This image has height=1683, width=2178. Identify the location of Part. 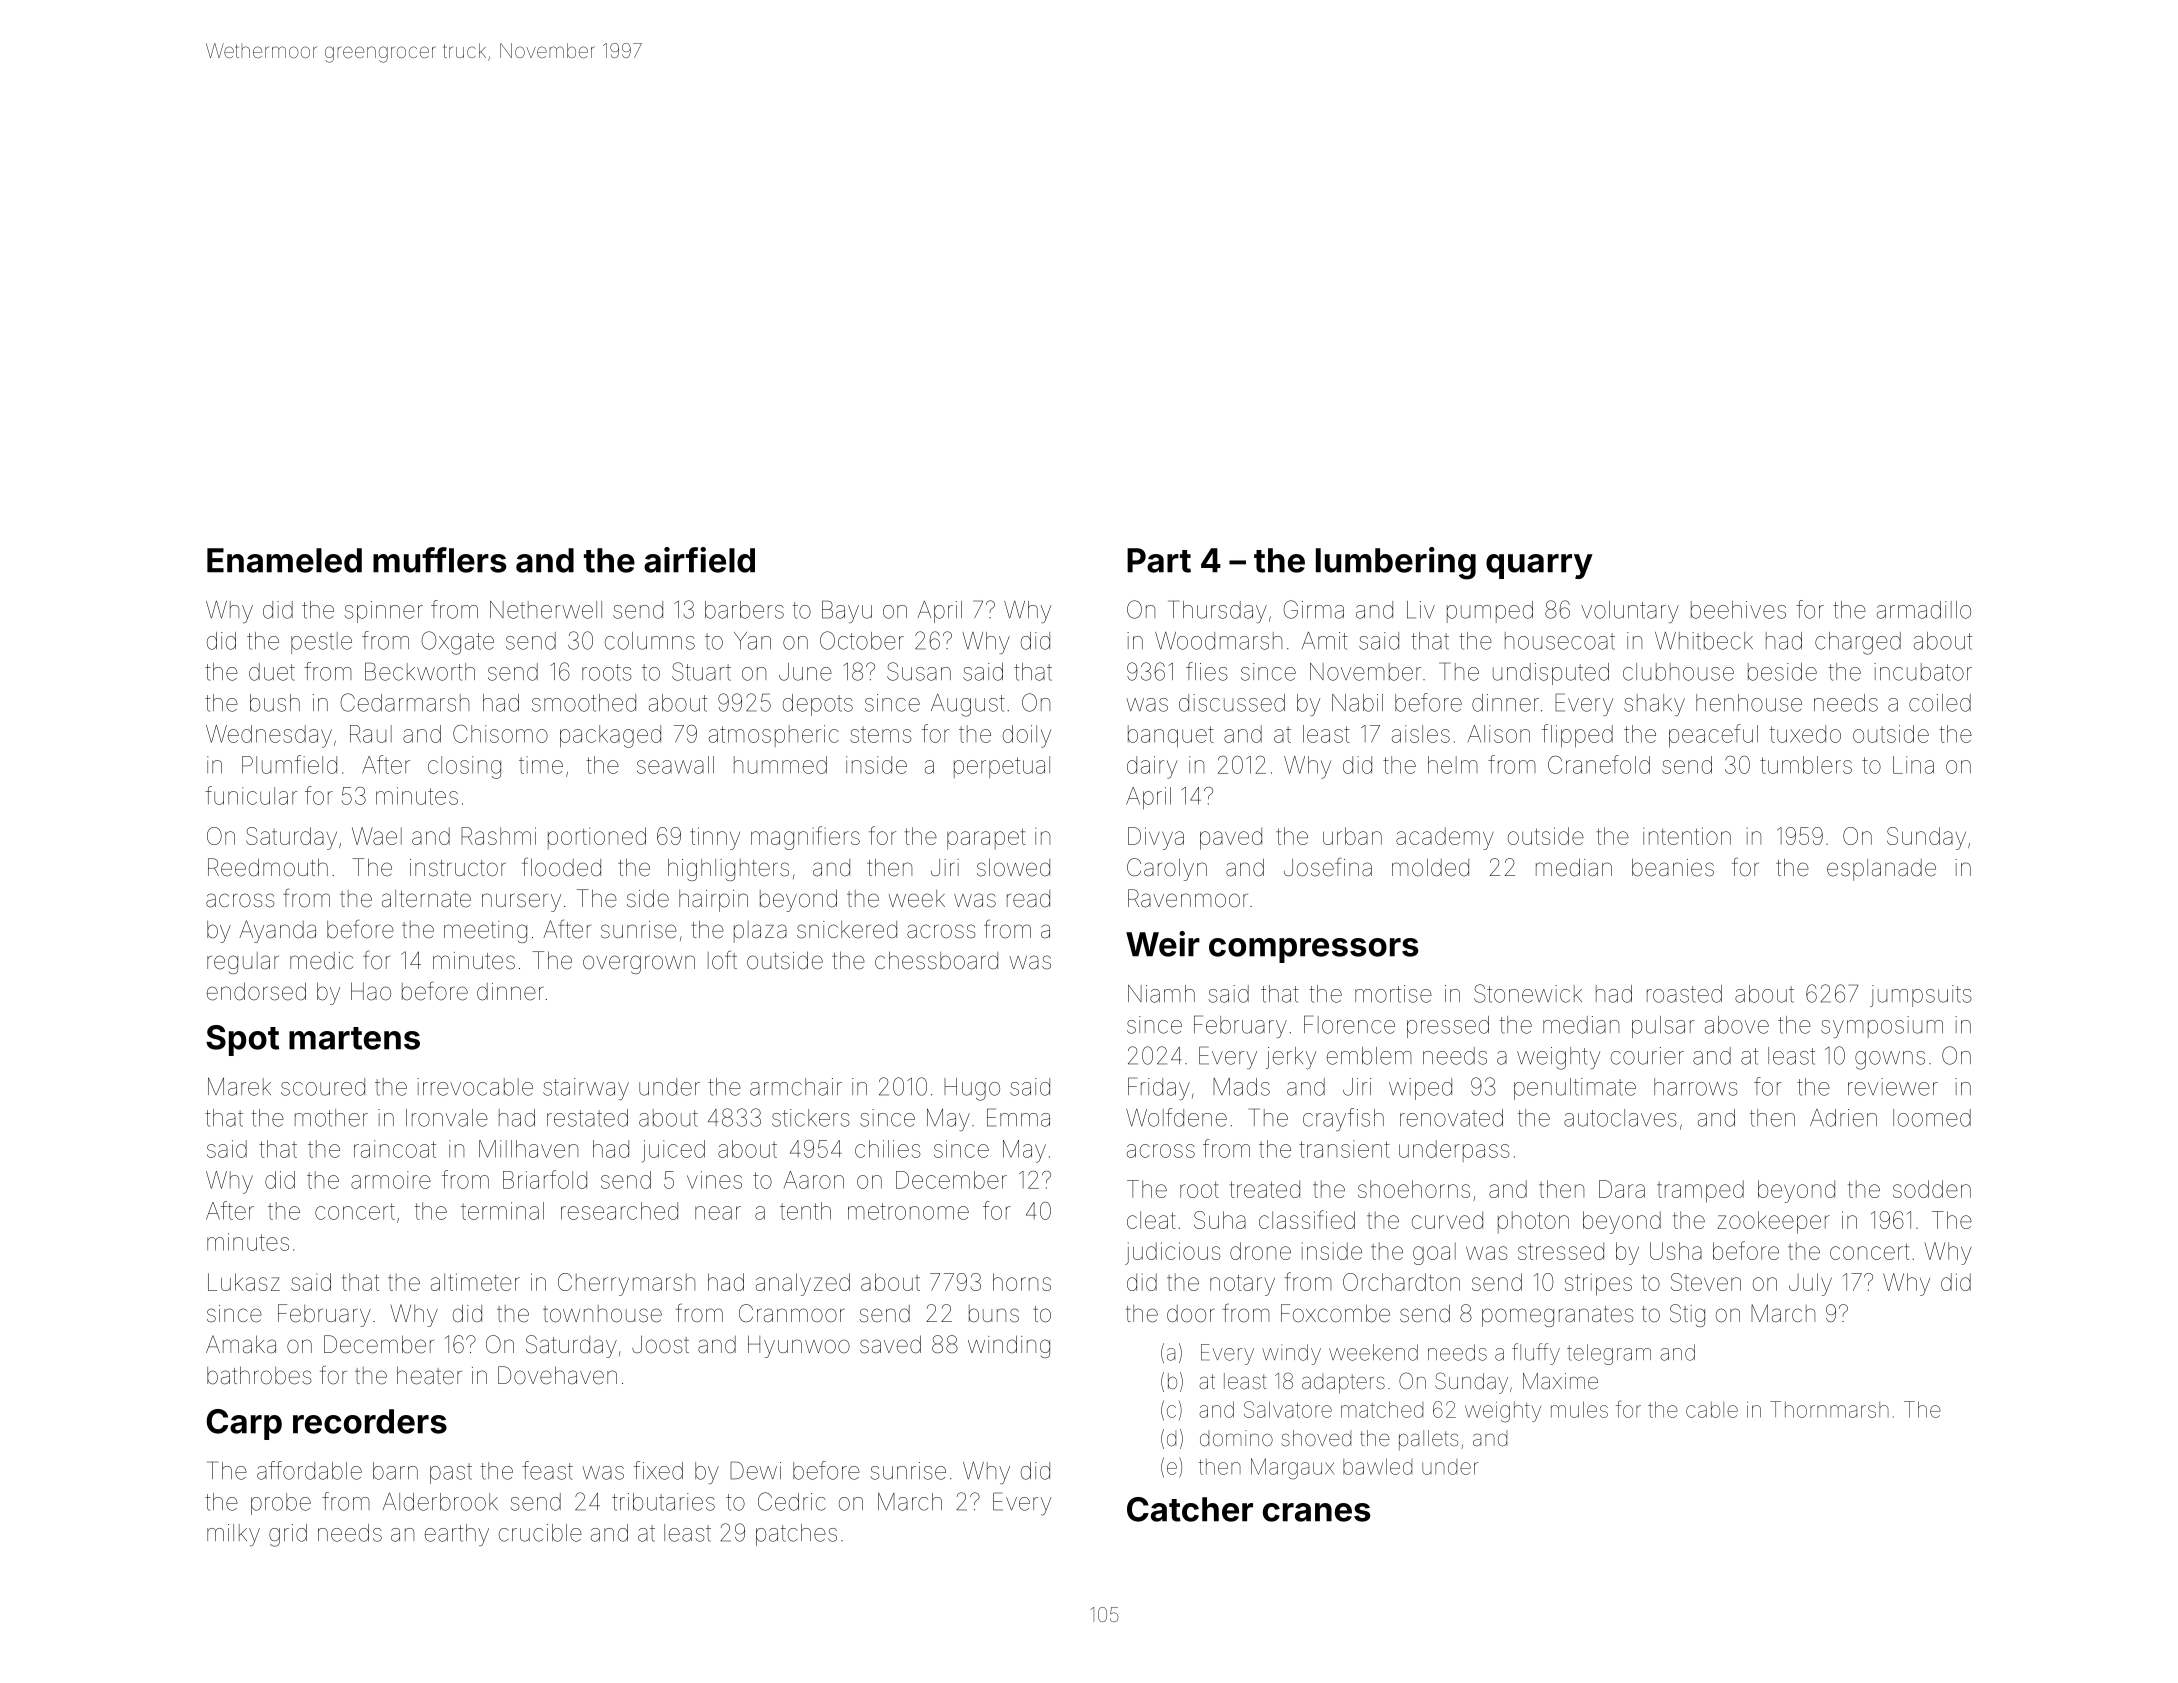
(1159, 560).
